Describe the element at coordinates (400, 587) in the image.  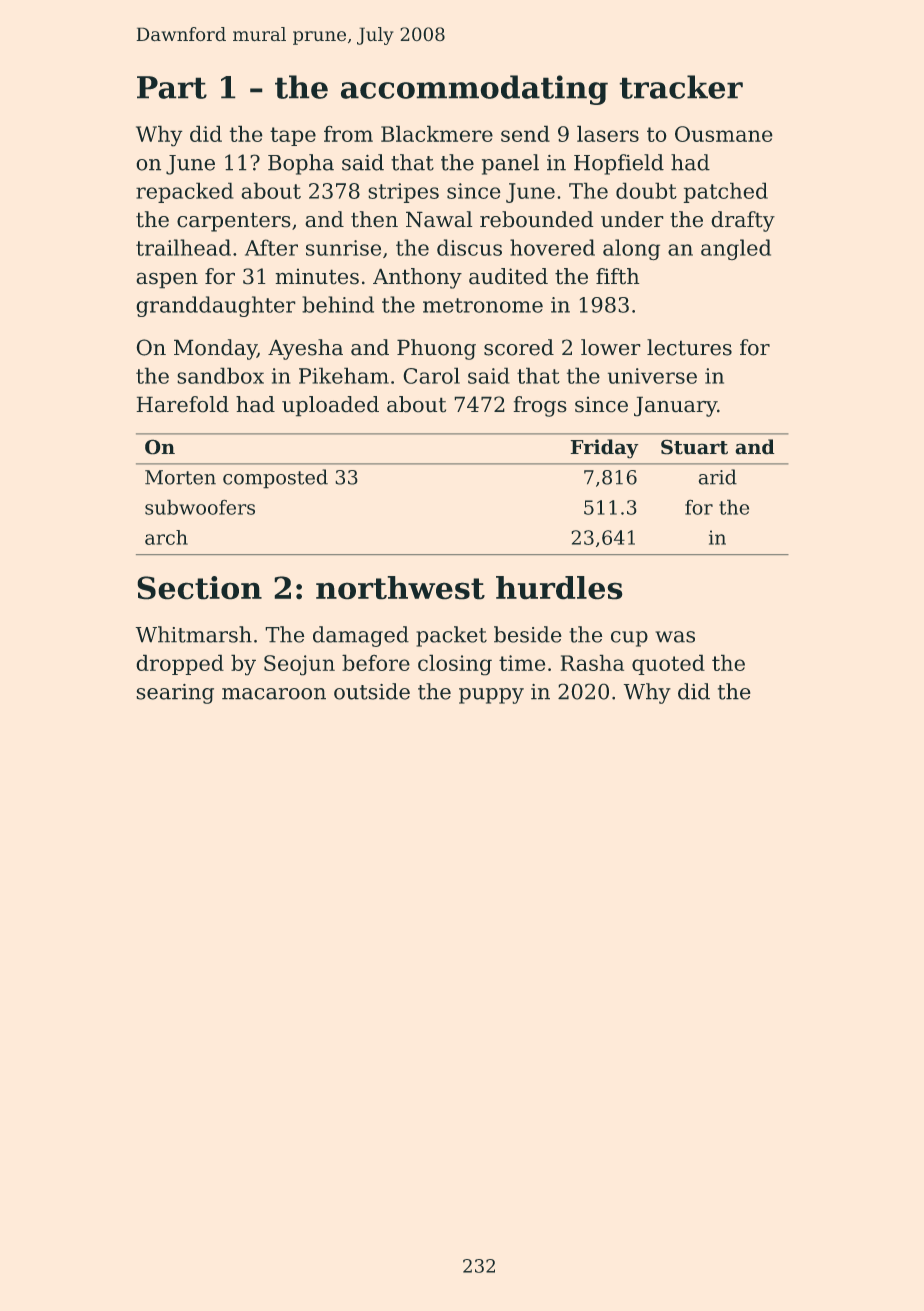
I see `northwest` at that location.
